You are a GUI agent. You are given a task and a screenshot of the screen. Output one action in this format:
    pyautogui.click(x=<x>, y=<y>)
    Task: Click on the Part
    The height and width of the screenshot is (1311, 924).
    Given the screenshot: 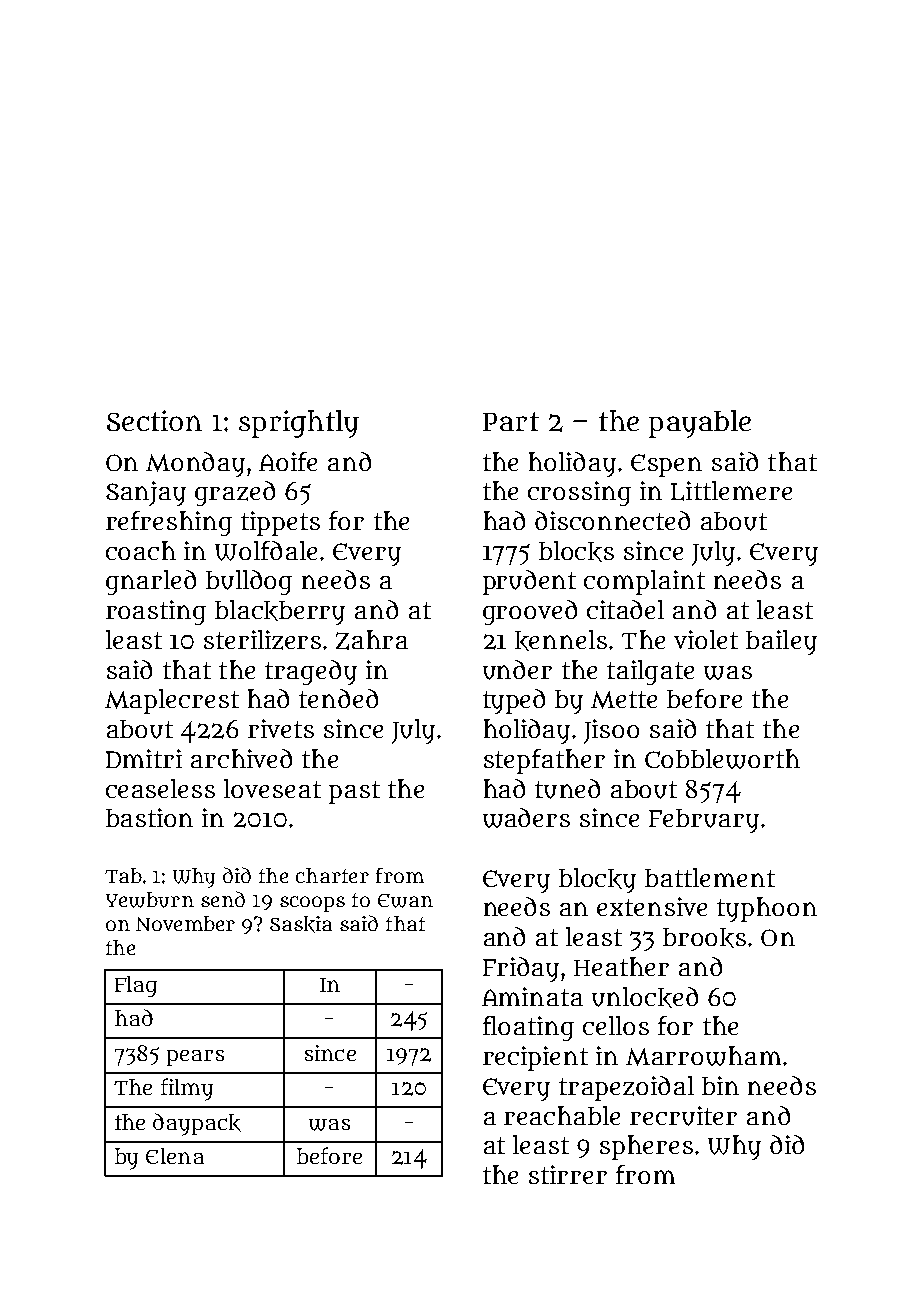 What is the action you would take?
    pyautogui.click(x=511, y=421)
